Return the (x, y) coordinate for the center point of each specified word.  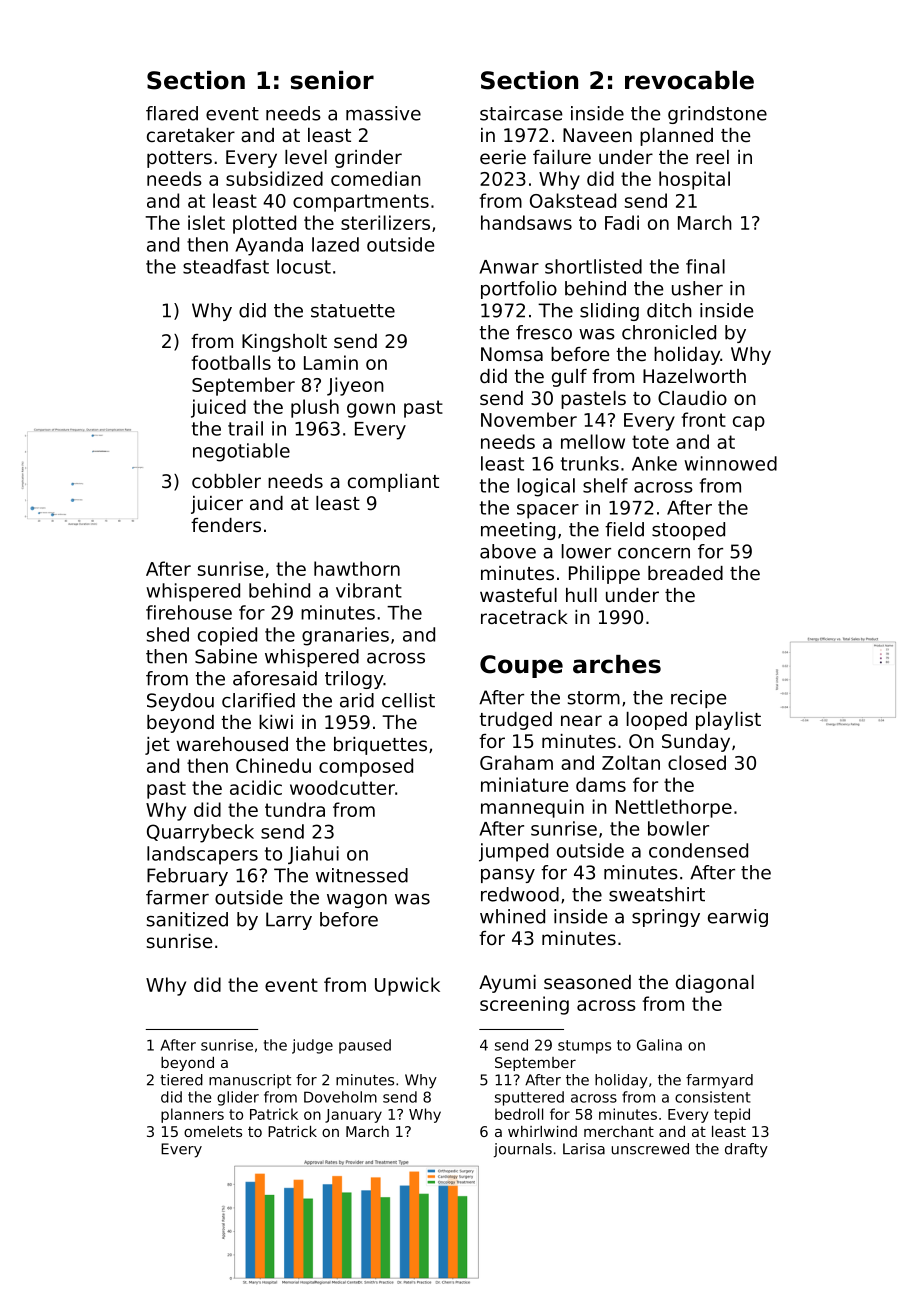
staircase (521, 113)
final (705, 266)
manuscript (250, 1081)
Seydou (180, 702)
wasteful (518, 595)
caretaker (191, 135)
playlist (728, 721)
